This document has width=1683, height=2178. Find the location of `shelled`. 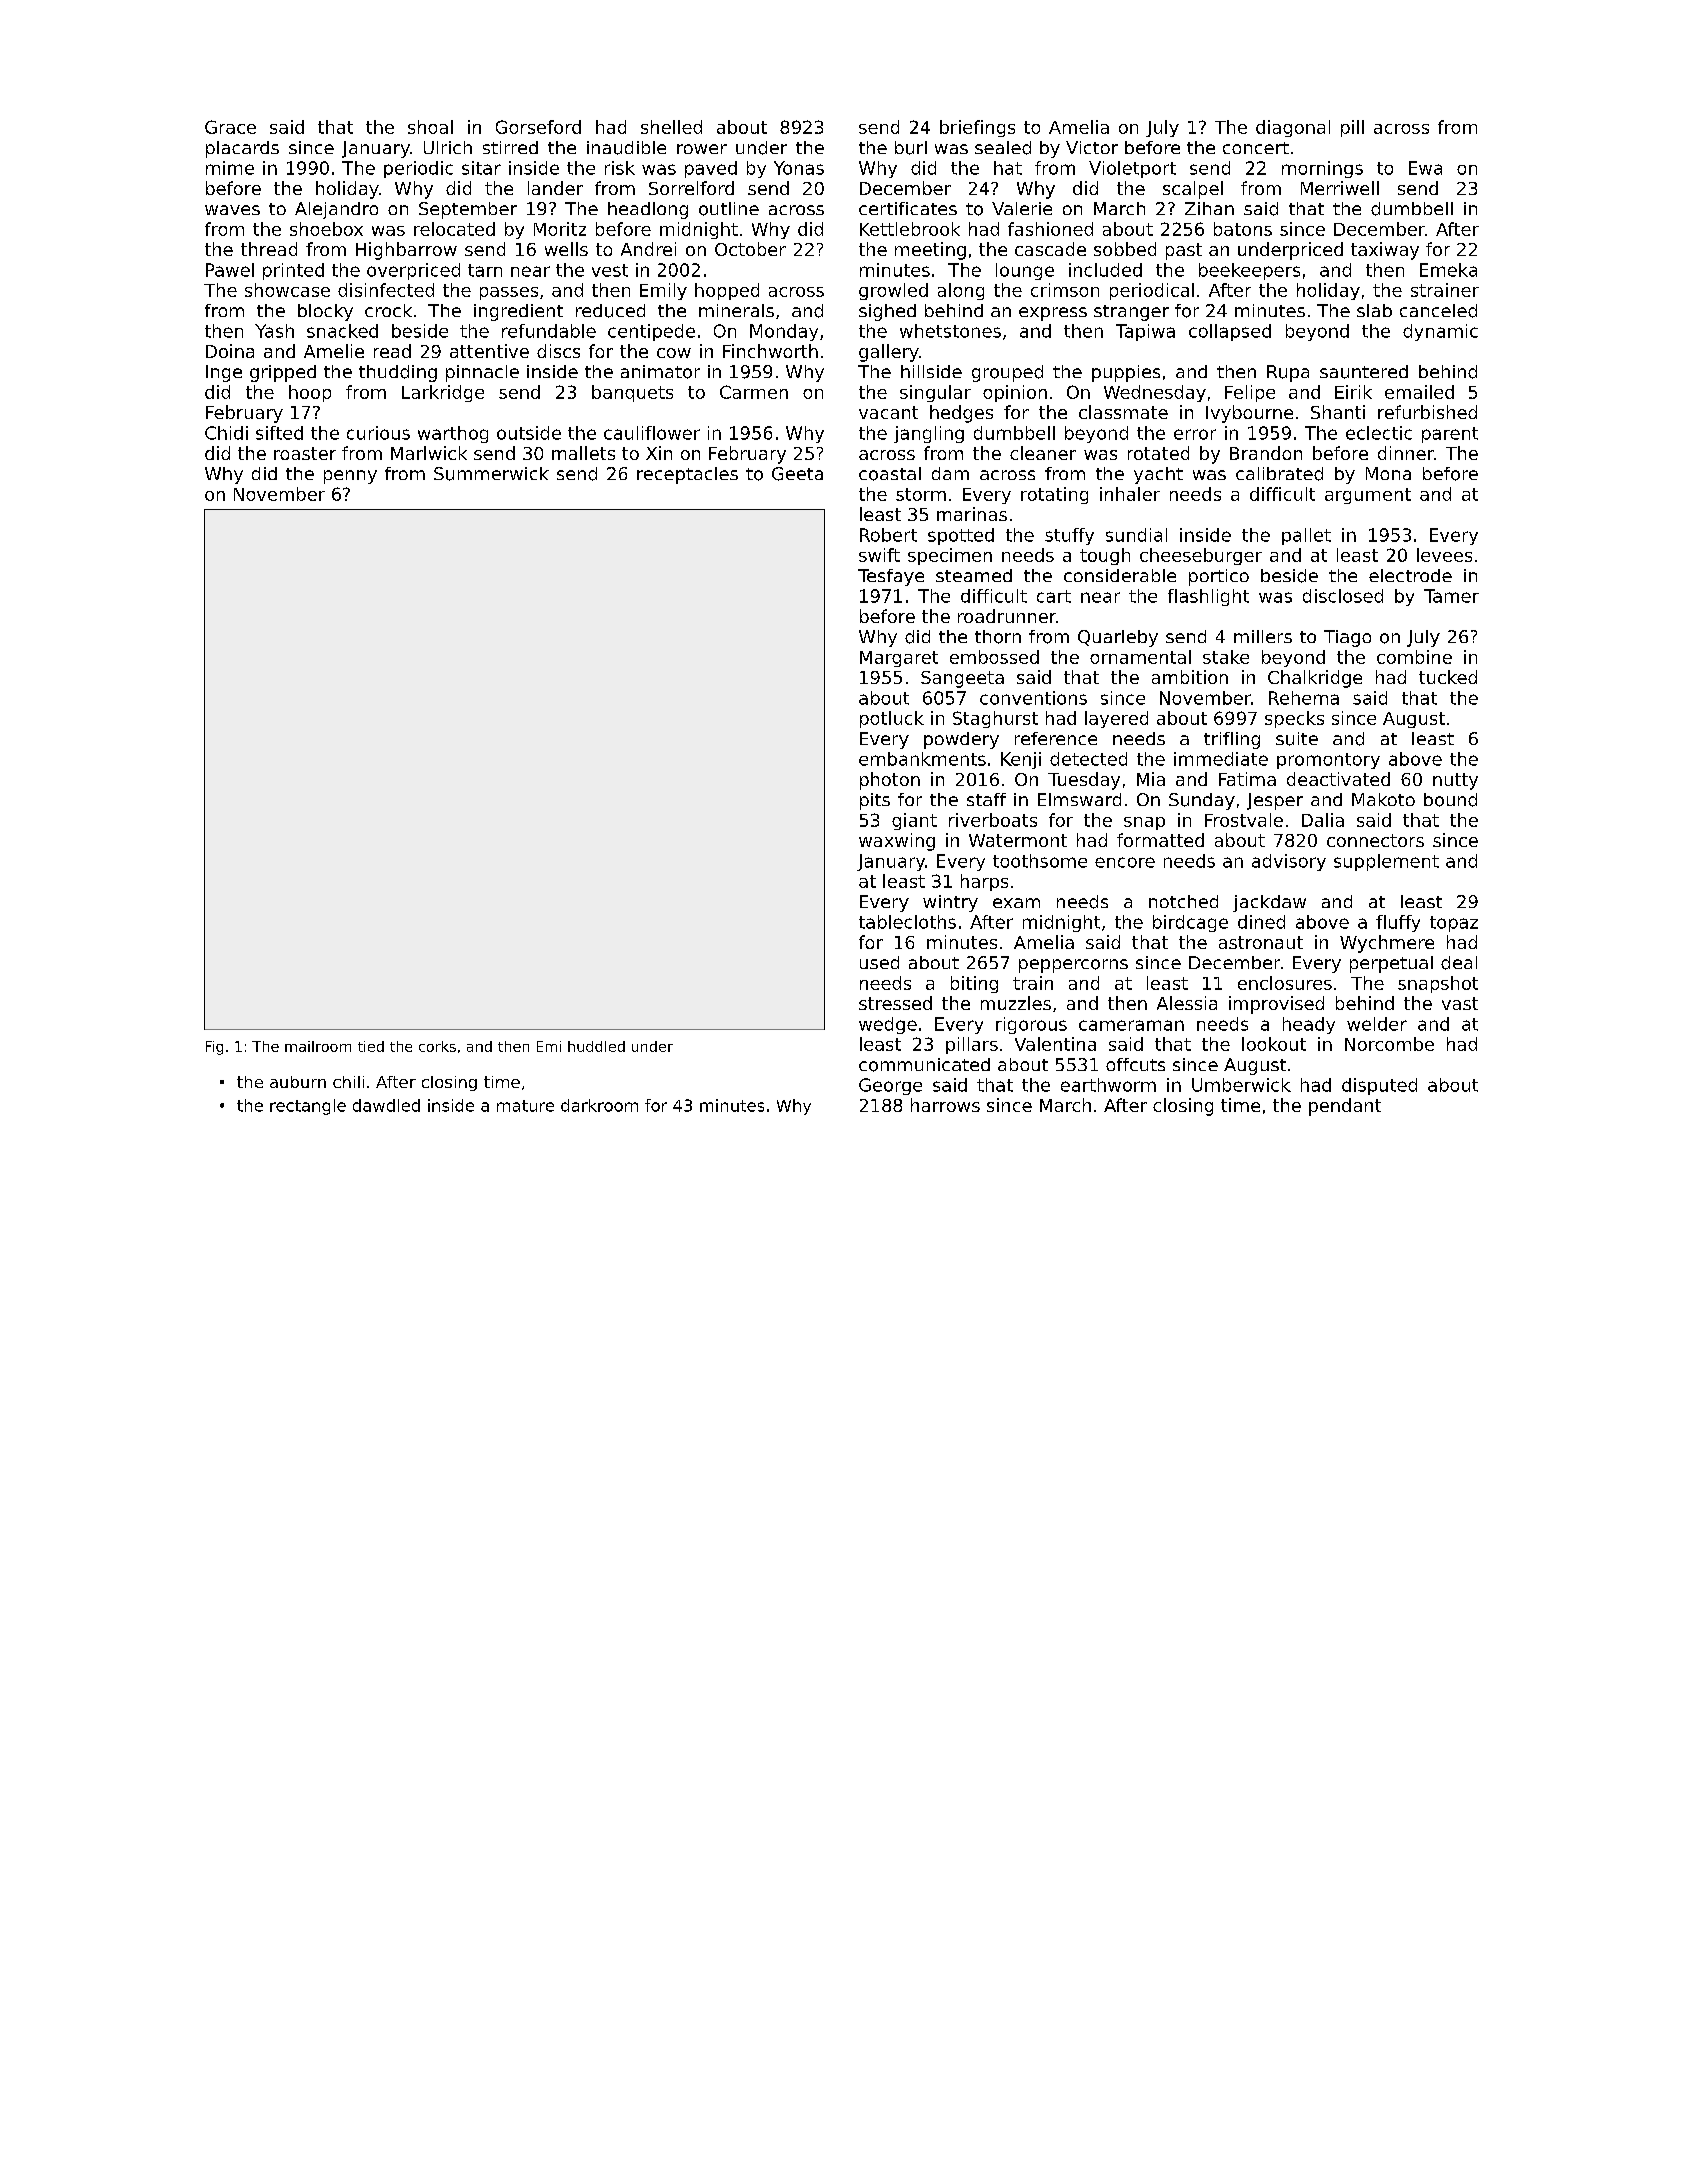

shelled is located at coordinates (671, 127).
